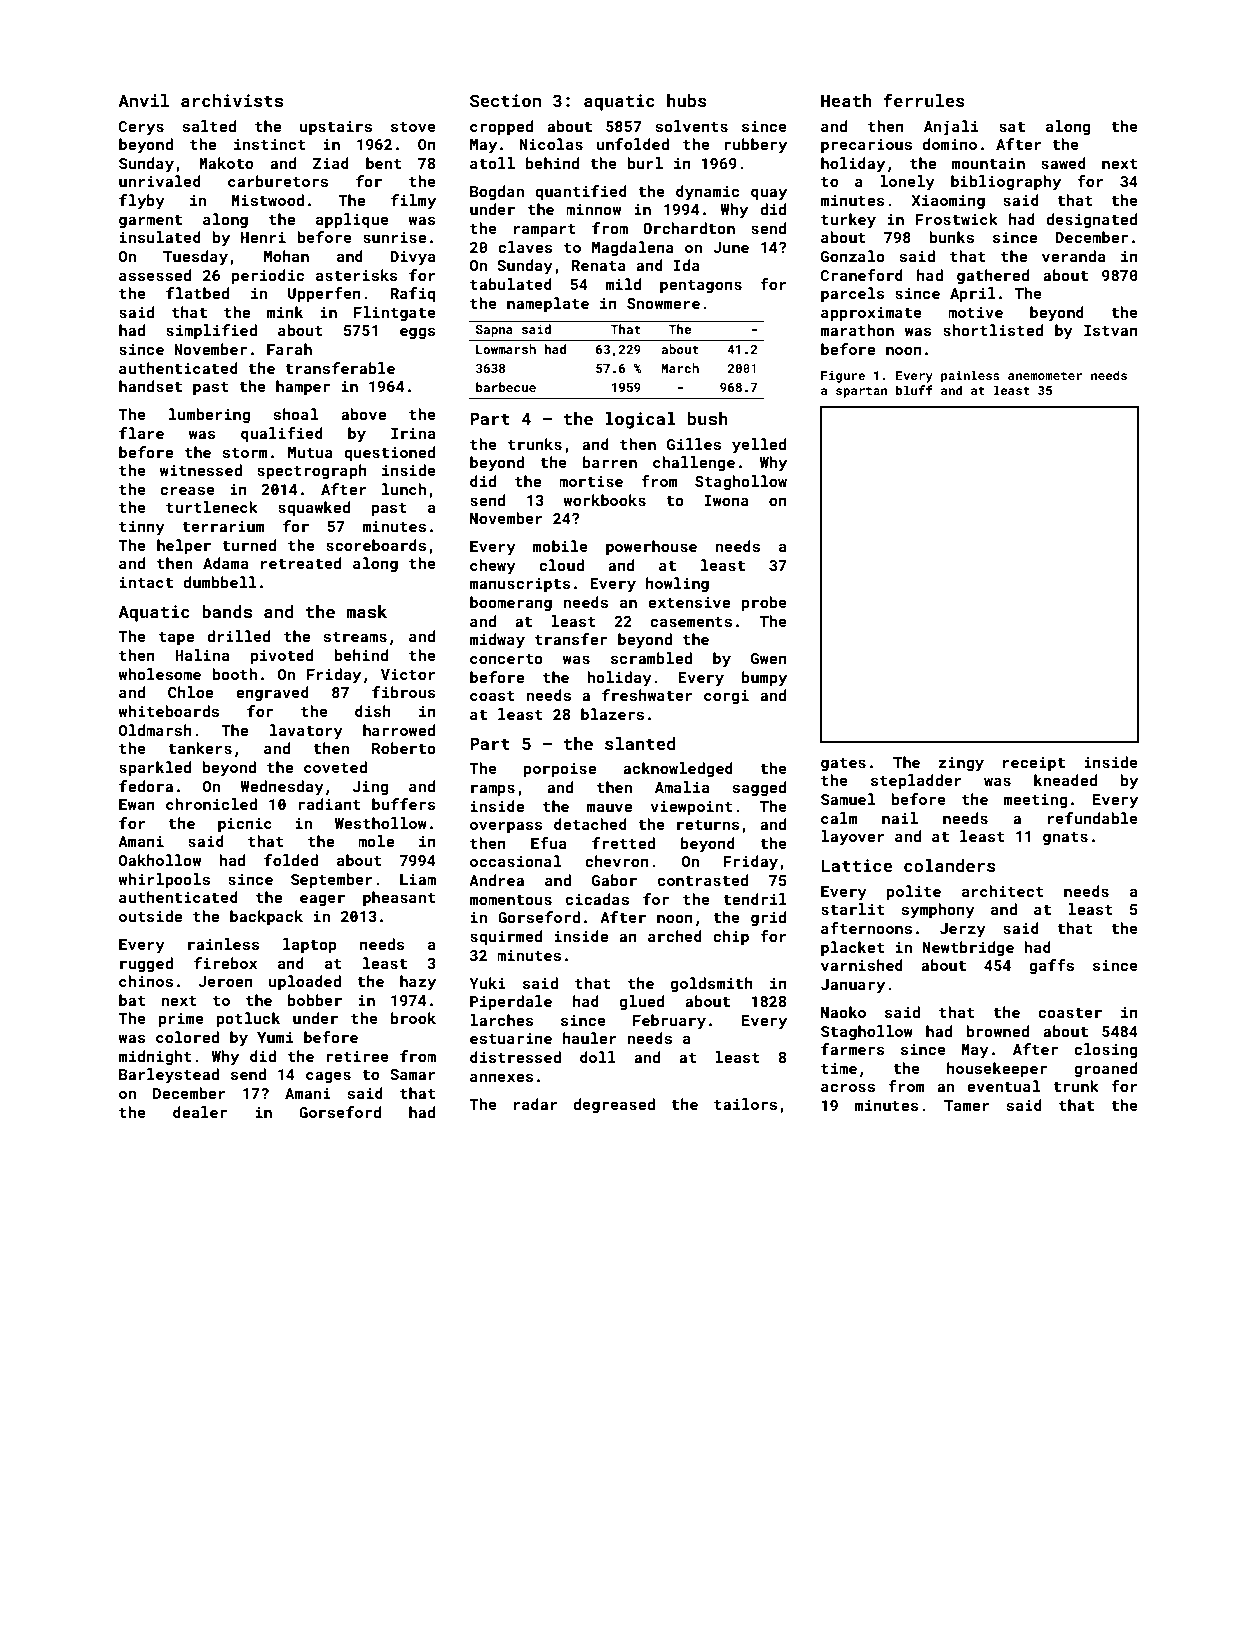 Image resolution: width=1257 pixels, height=1626 pixels. What do you see at coordinates (289, 349) in the screenshot?
I see `Farah` at bounding box center [289, 349].
